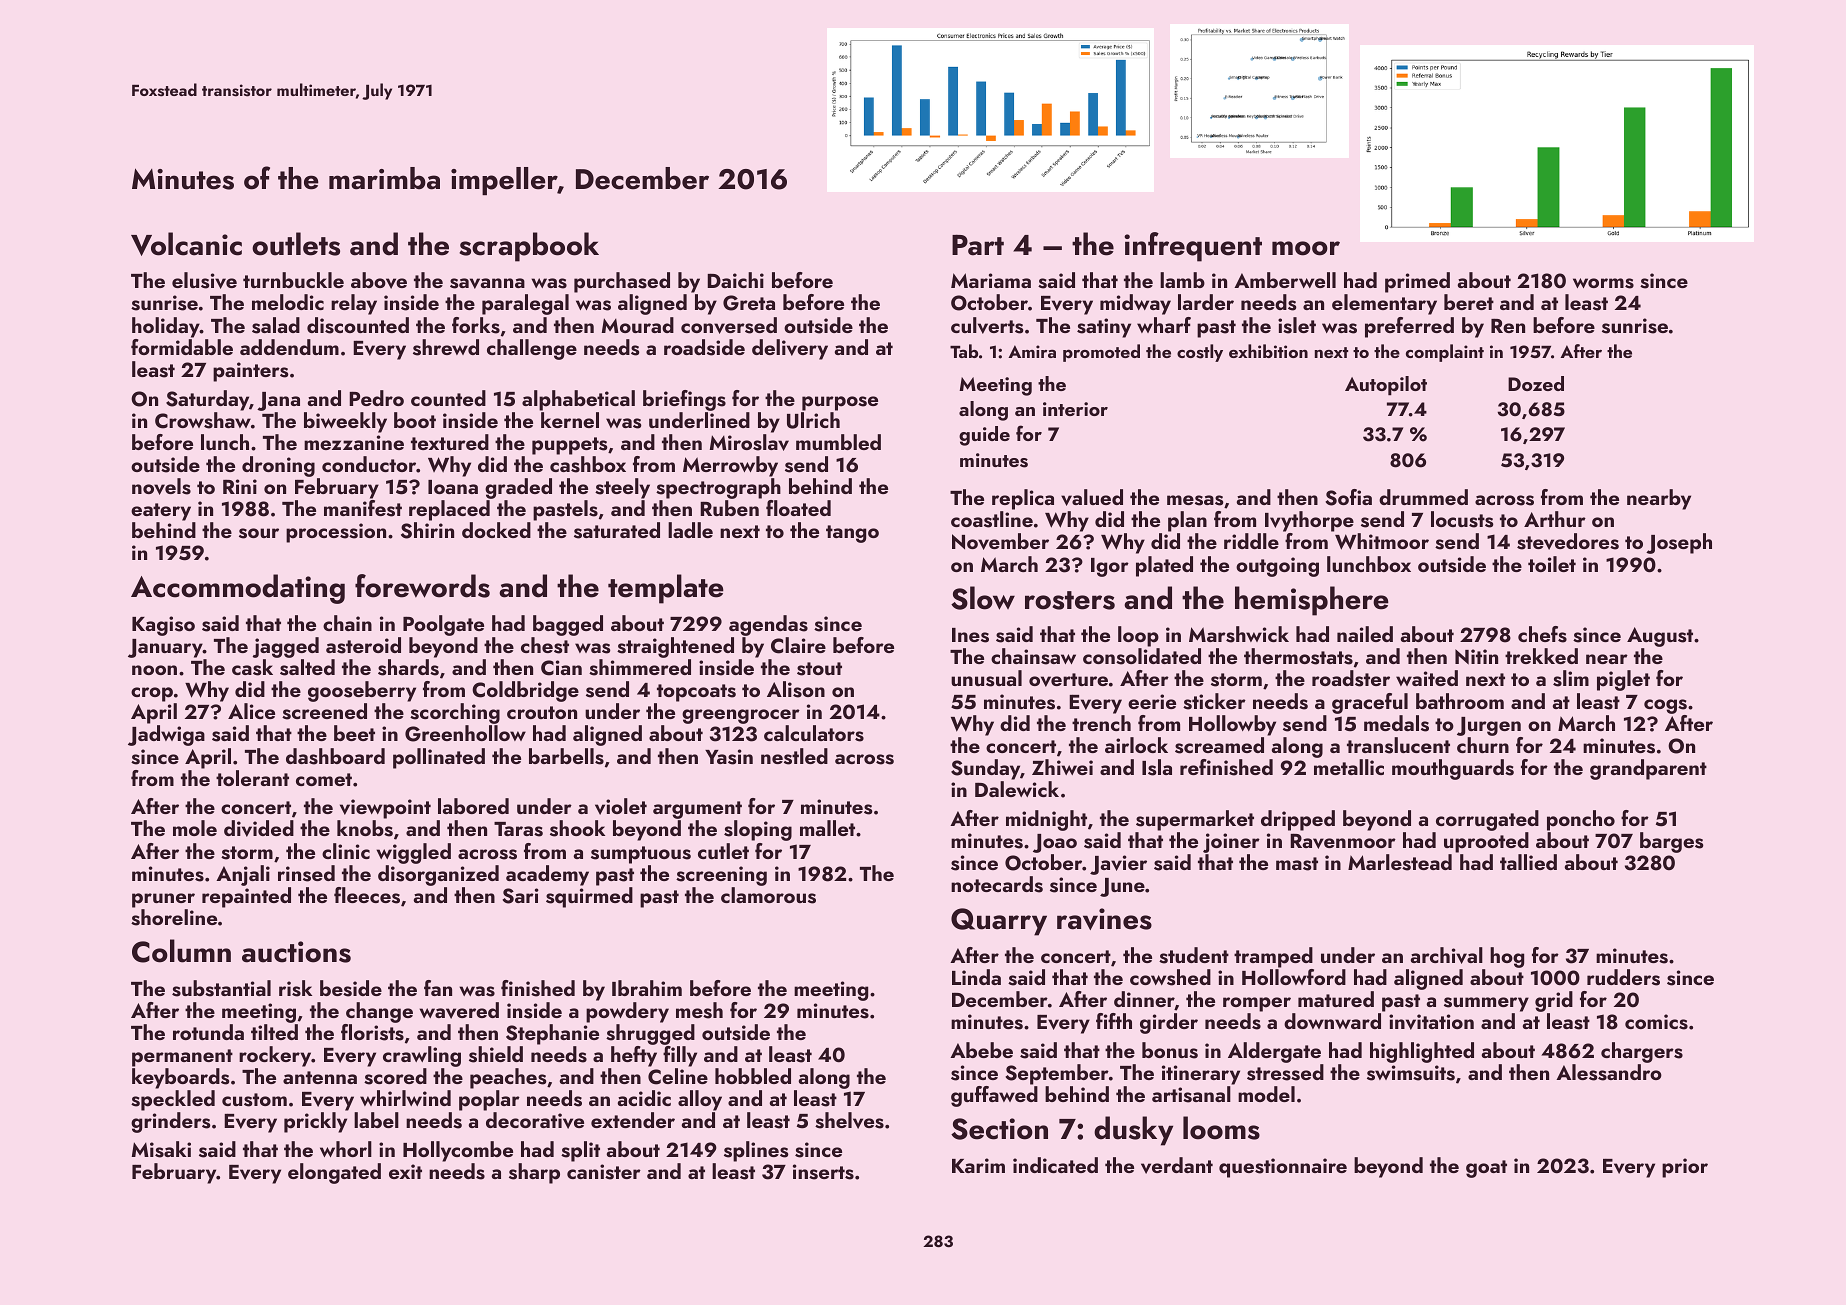  Describe the element at coordinates (182, 347) in the document. I see `formidable` at that location.
